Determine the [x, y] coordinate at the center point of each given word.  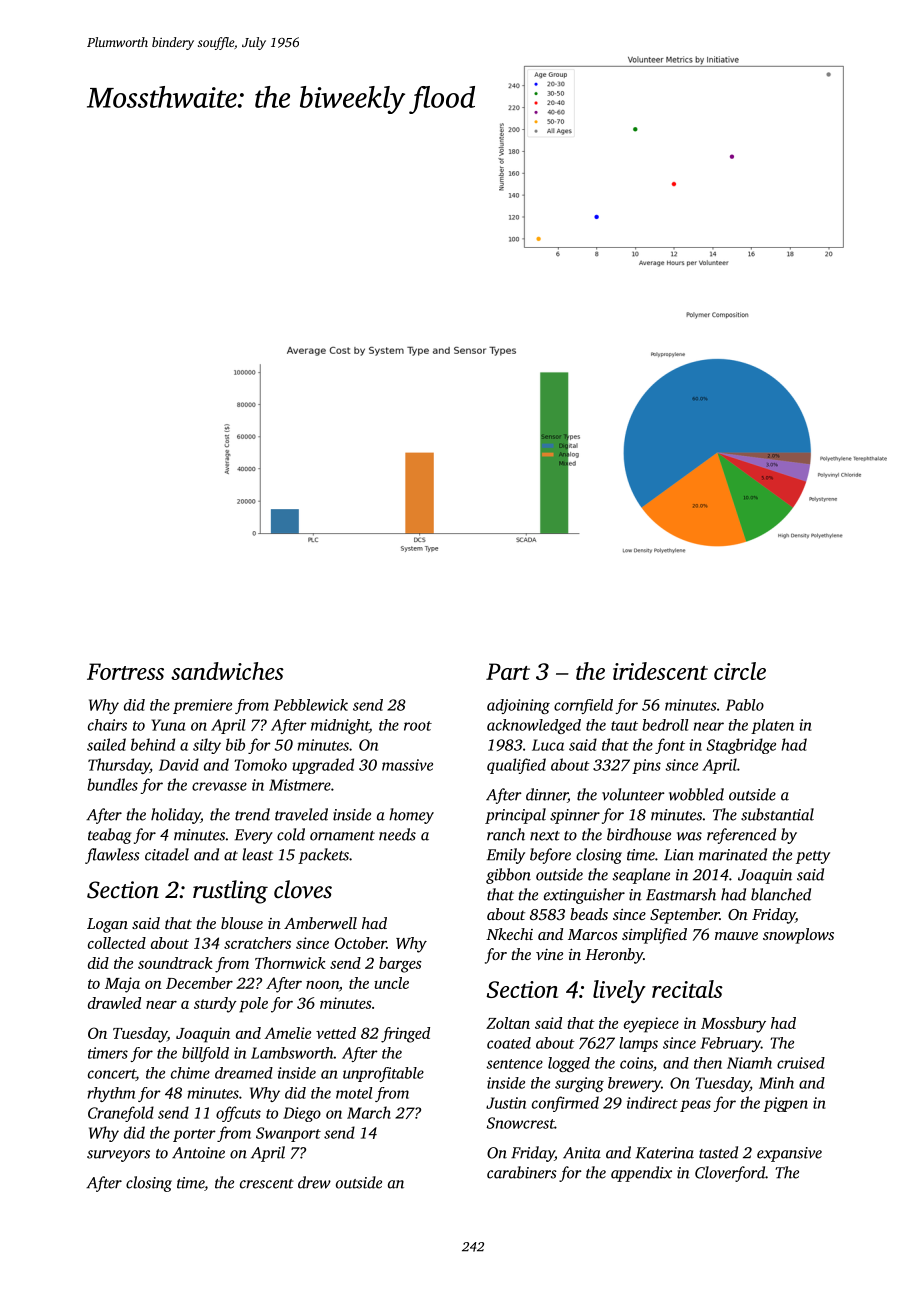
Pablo [745, 705]
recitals [687, 989]
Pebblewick [310, 705]
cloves [303, 889]
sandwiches [227, 671]
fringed [405, 1035]
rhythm [111, 1094]
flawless [112, 856]
